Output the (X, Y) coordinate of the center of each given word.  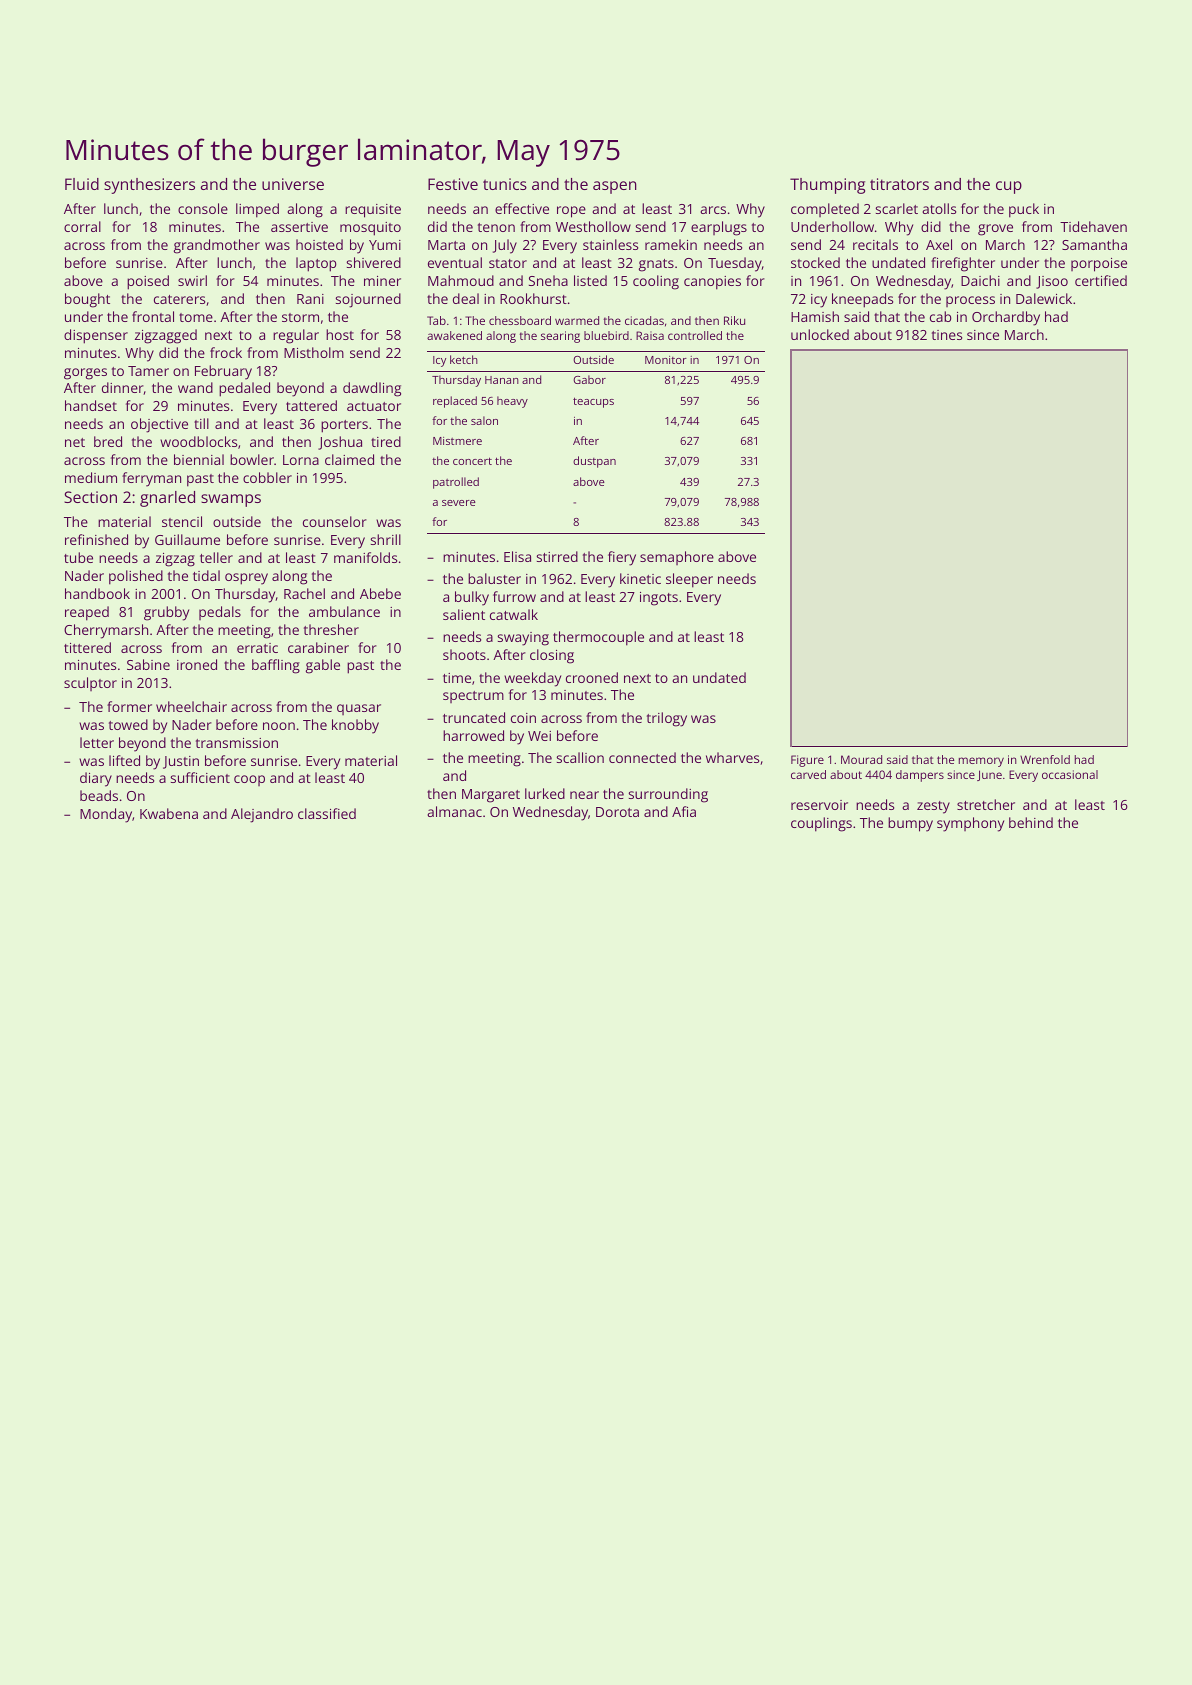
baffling (276, 666)
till (201, 423)
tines (947, 335)
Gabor (589, 379)
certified (1101, 280)
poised (148, 282)
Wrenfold (1045, 759)
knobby (355, 726)
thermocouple (598, 638)
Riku (734, 320)
